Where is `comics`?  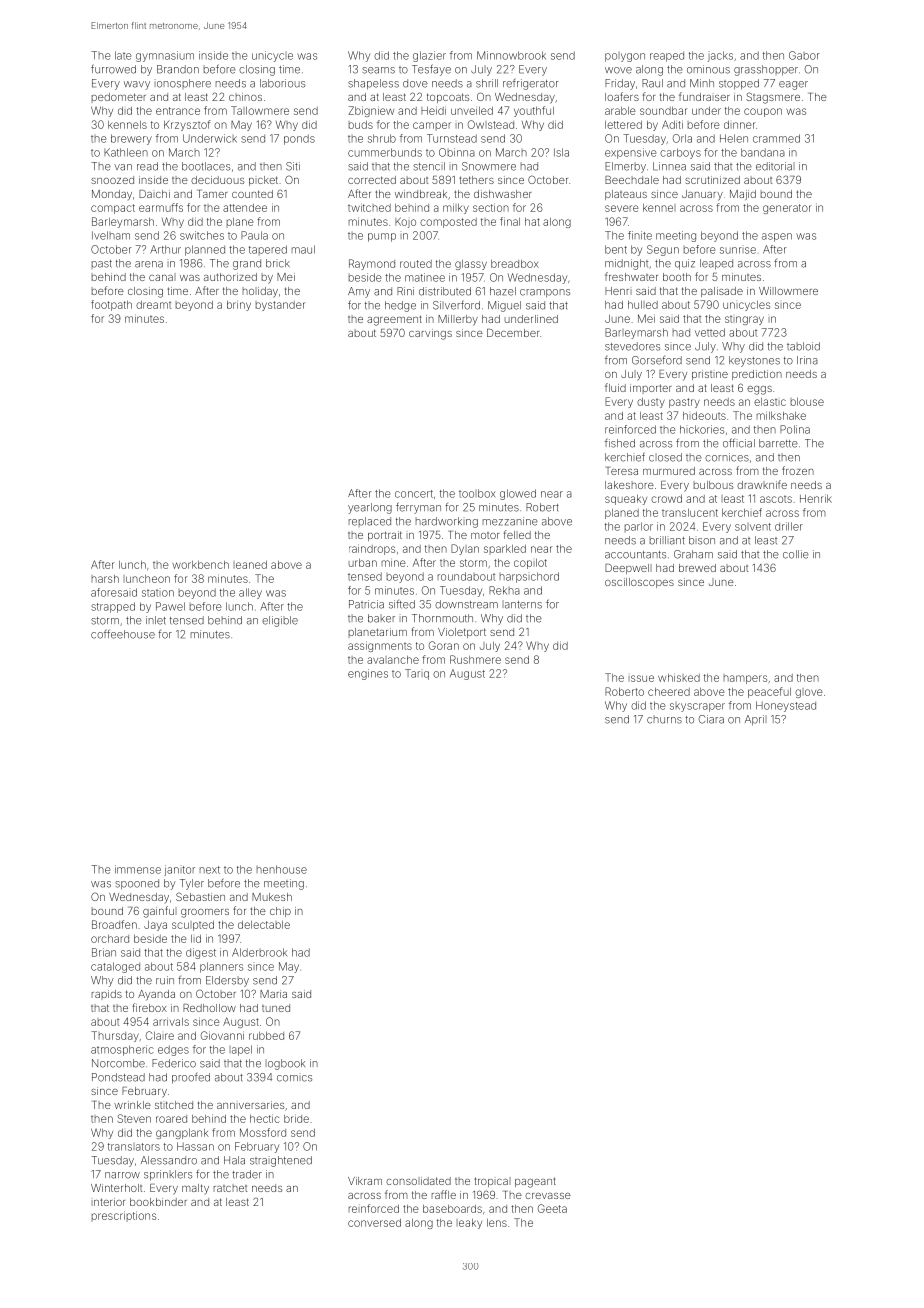 comics is located at coordinates (294, 1078).
